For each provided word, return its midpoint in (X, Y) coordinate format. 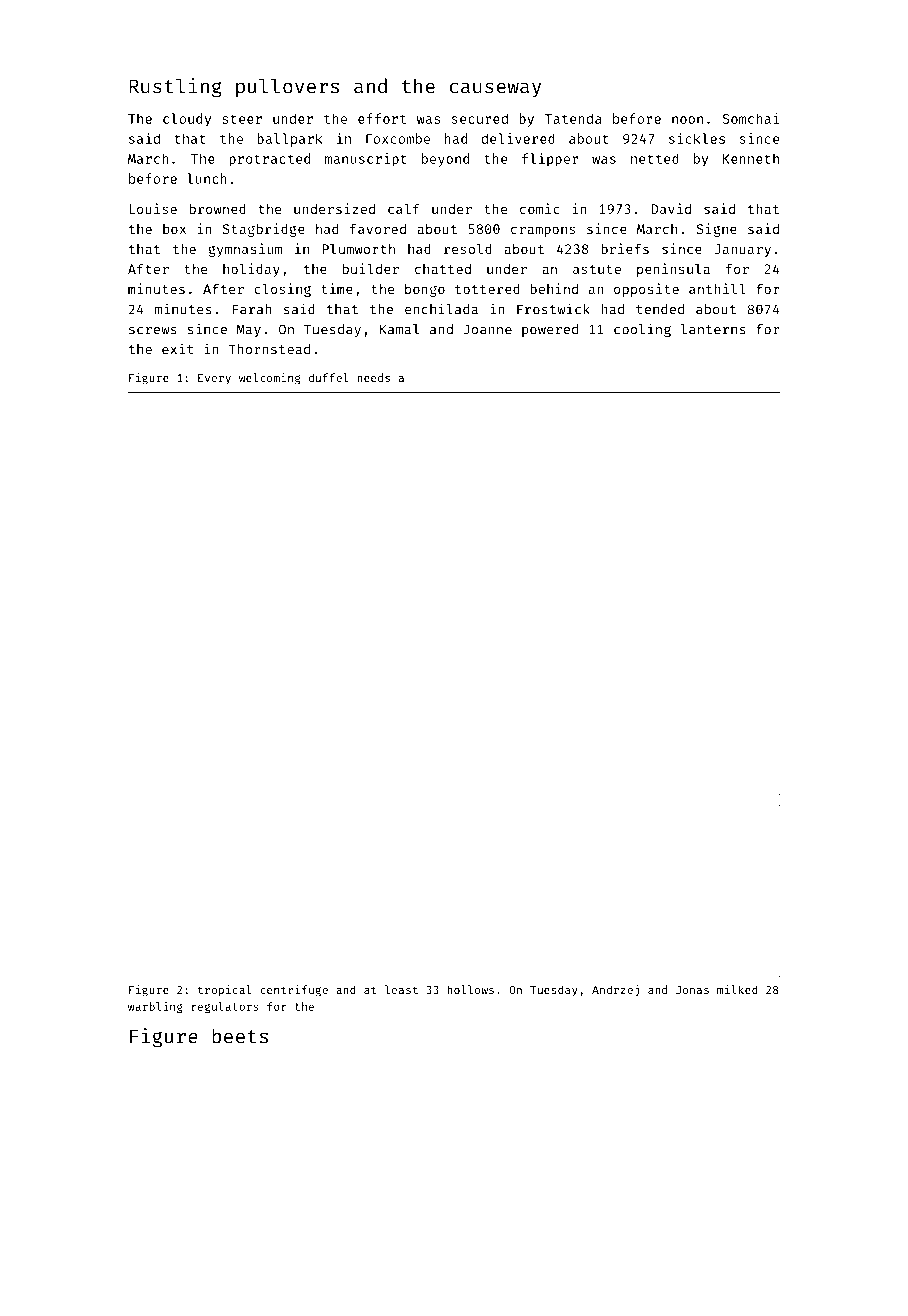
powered (550, 330)
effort (382, 118)
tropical (224, 991)
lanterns (713, 329)
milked (737, 989)
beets (240, 1036)
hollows (470, 989)
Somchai (750, 118)
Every (214, 379)
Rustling (176, 88)
